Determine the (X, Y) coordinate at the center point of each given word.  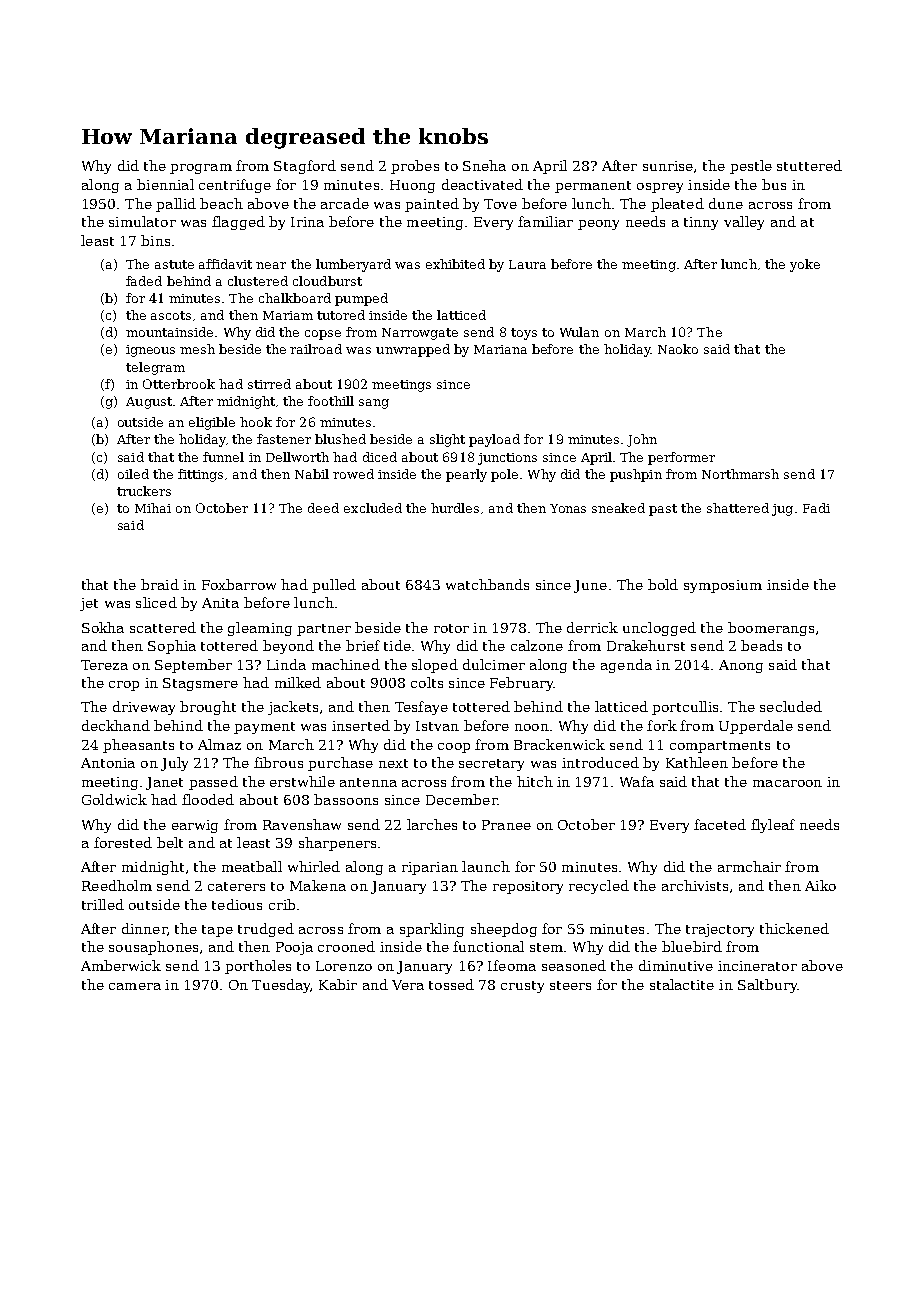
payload (494, 440)
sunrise (668, 166)
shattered (738, 508)
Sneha (484, 165)
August (149, 403)
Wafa (637, 781)
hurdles (455, 508)
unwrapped (413, 350)
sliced (156, 602)
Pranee (506, 825)
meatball (252, 866)
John (642, 440)
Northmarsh (740, 474)
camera (135, 986)
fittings (200, 475)
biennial (165, 184)
